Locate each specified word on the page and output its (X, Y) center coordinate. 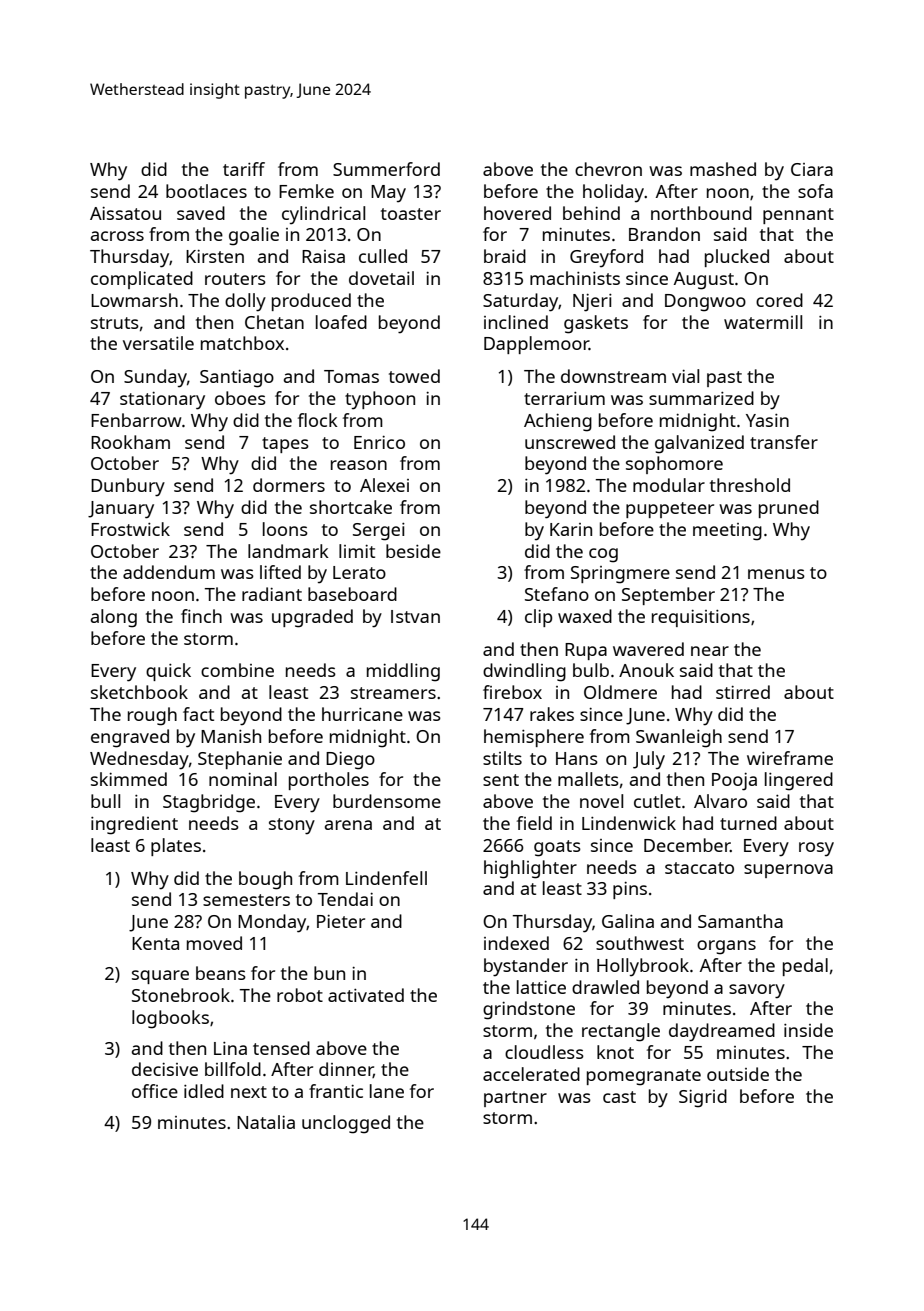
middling (403, 672)
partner (515, 1099)
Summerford (386, 169)
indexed (516, 943)
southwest (640, 943)
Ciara (812, 169)
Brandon (664, 234)
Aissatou (125, 213)
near (710, 651)
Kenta (155, 943)
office (155, 1091)
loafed (341, 322)
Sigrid (703, 1098)
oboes (240, 398)
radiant (272, 594)
